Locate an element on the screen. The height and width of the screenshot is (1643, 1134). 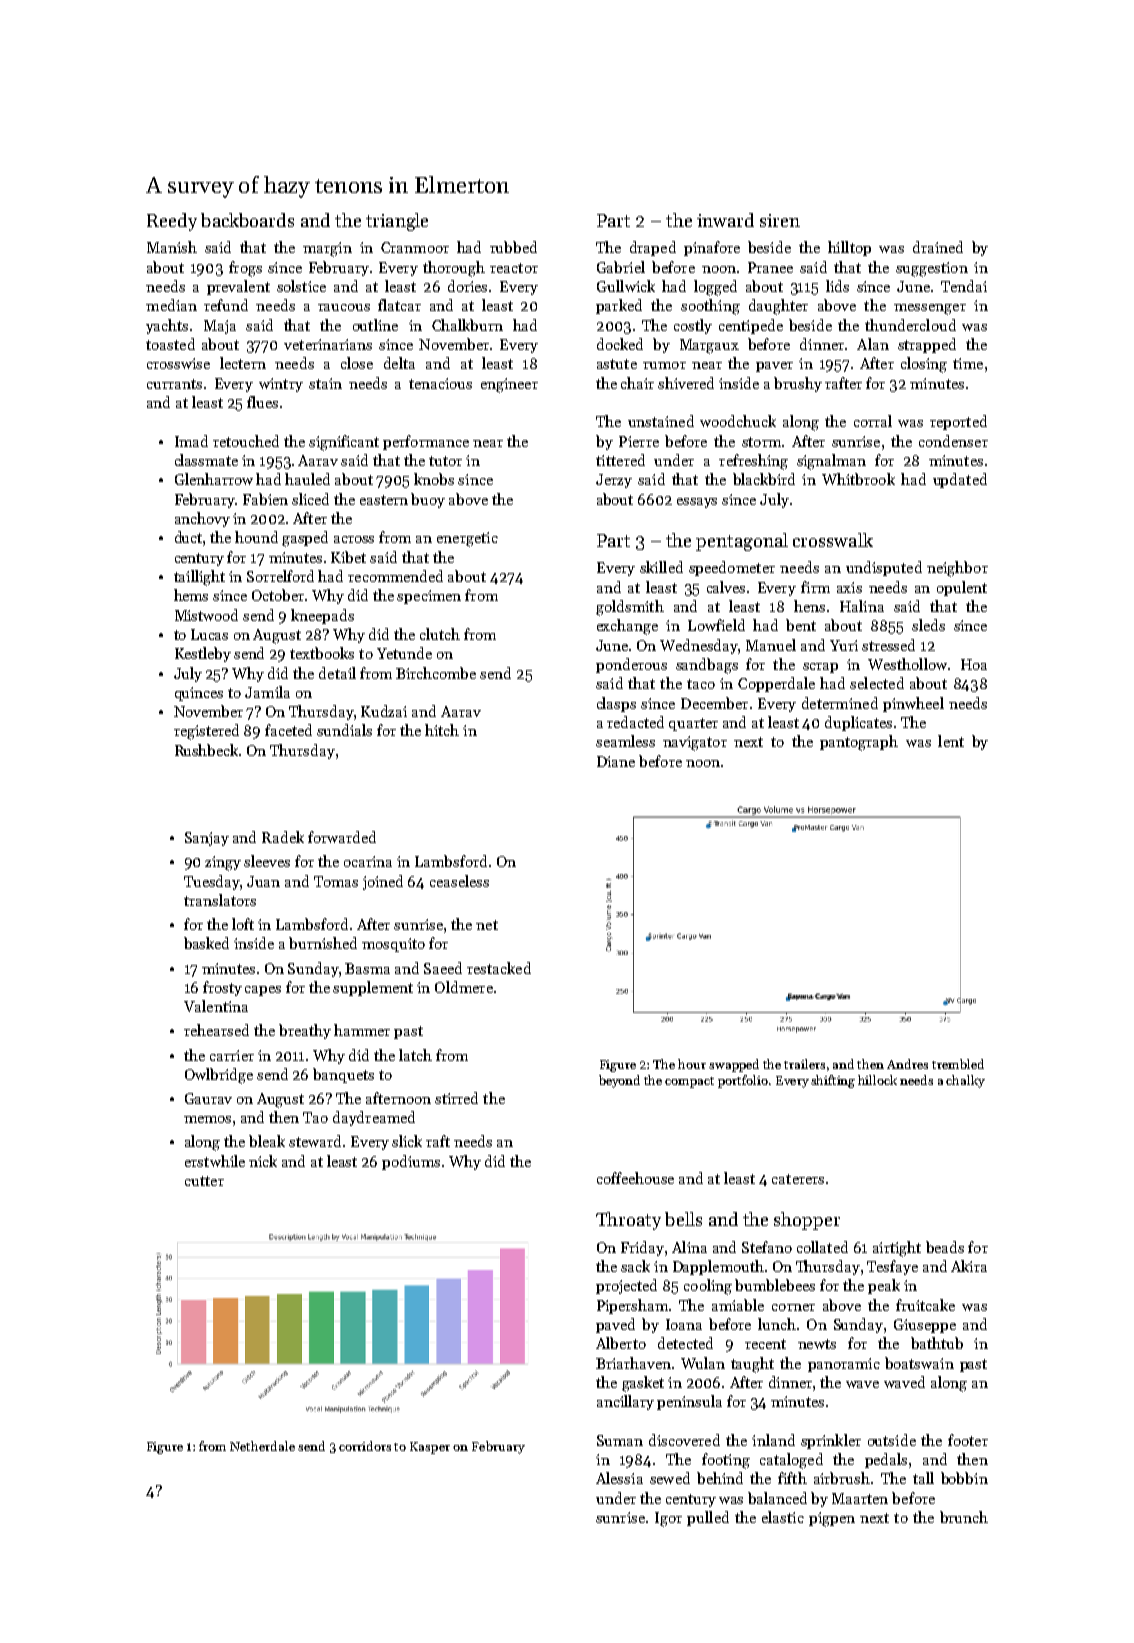
siren is located at coordinates (780, 220).
